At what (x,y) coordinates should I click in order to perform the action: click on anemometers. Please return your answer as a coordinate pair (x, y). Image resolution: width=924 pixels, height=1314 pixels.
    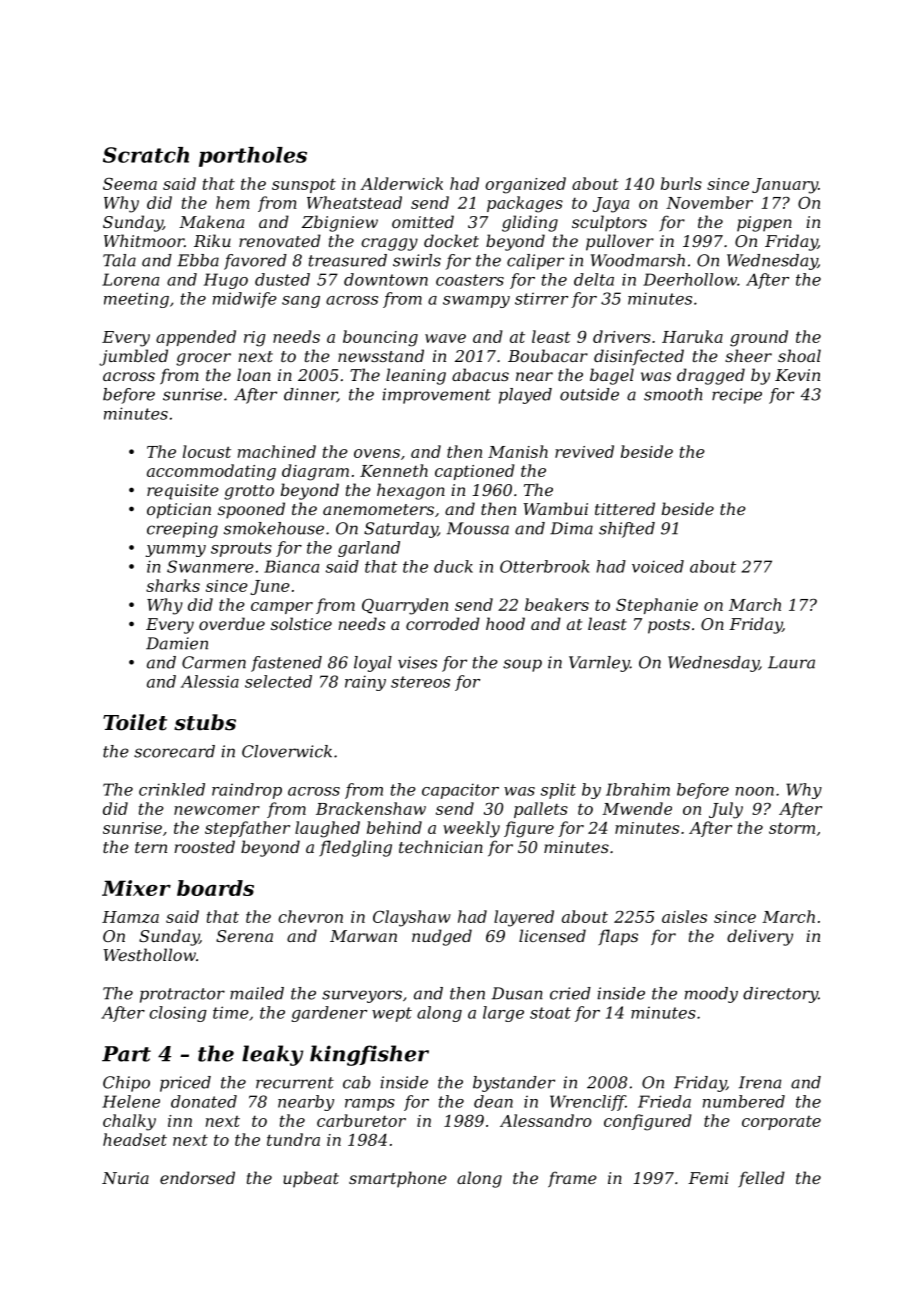
    Looking at the image, I should click on (378, 509).
